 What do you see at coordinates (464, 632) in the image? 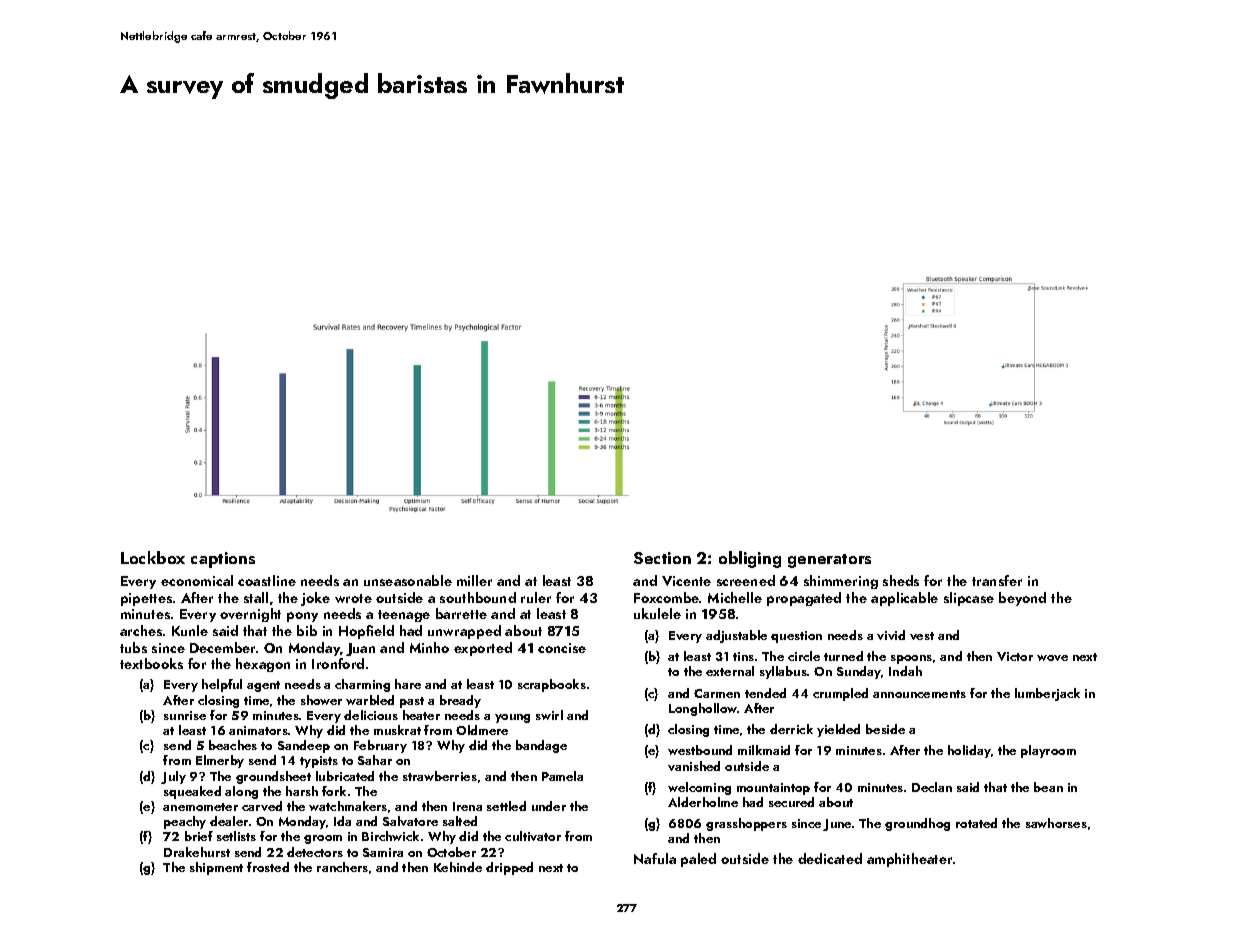
I see `unwrapped` at bounding box center [464, 632].
